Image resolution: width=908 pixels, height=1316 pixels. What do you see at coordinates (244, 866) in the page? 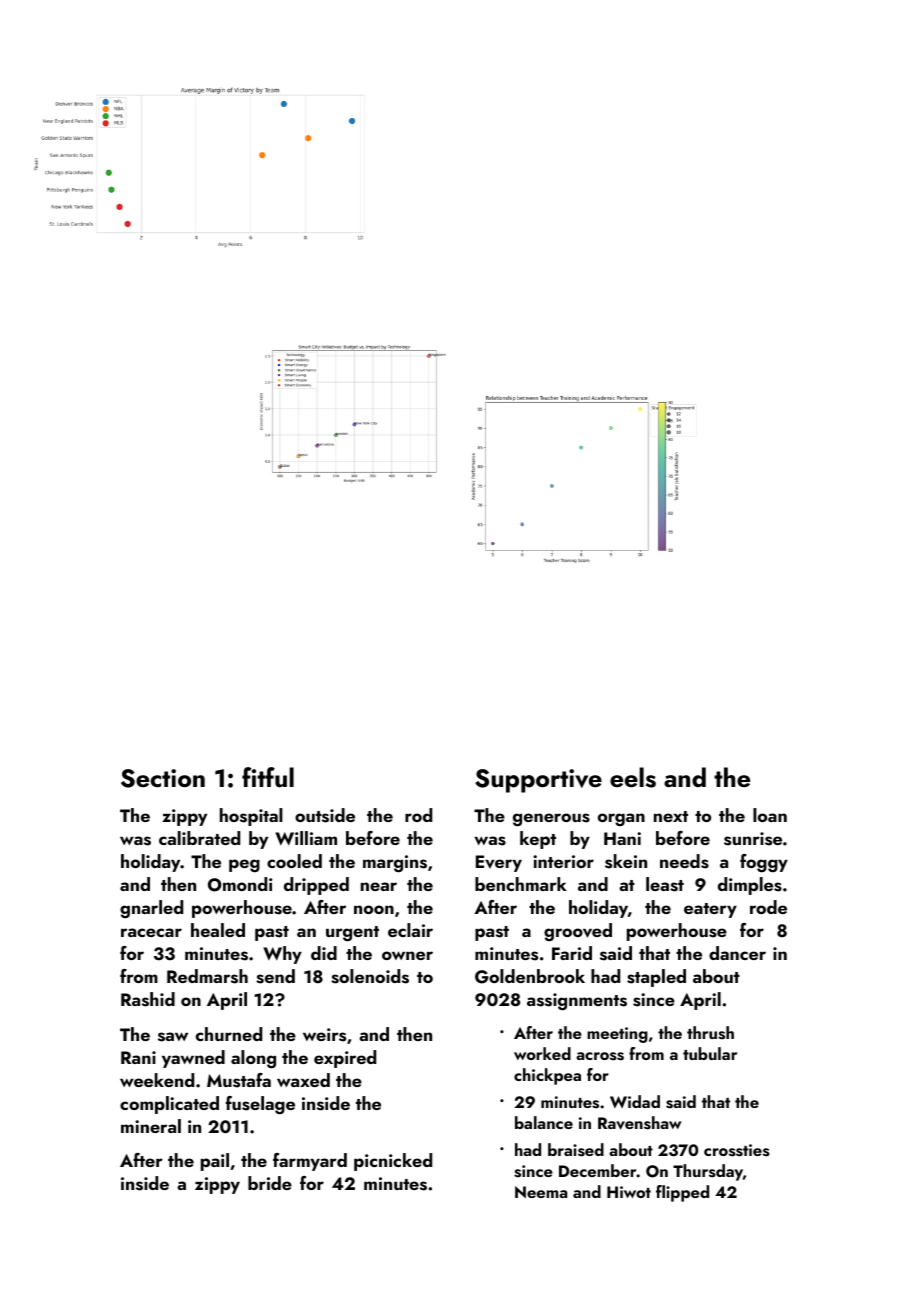
I see `peg` at bounding box center [244, 866].
